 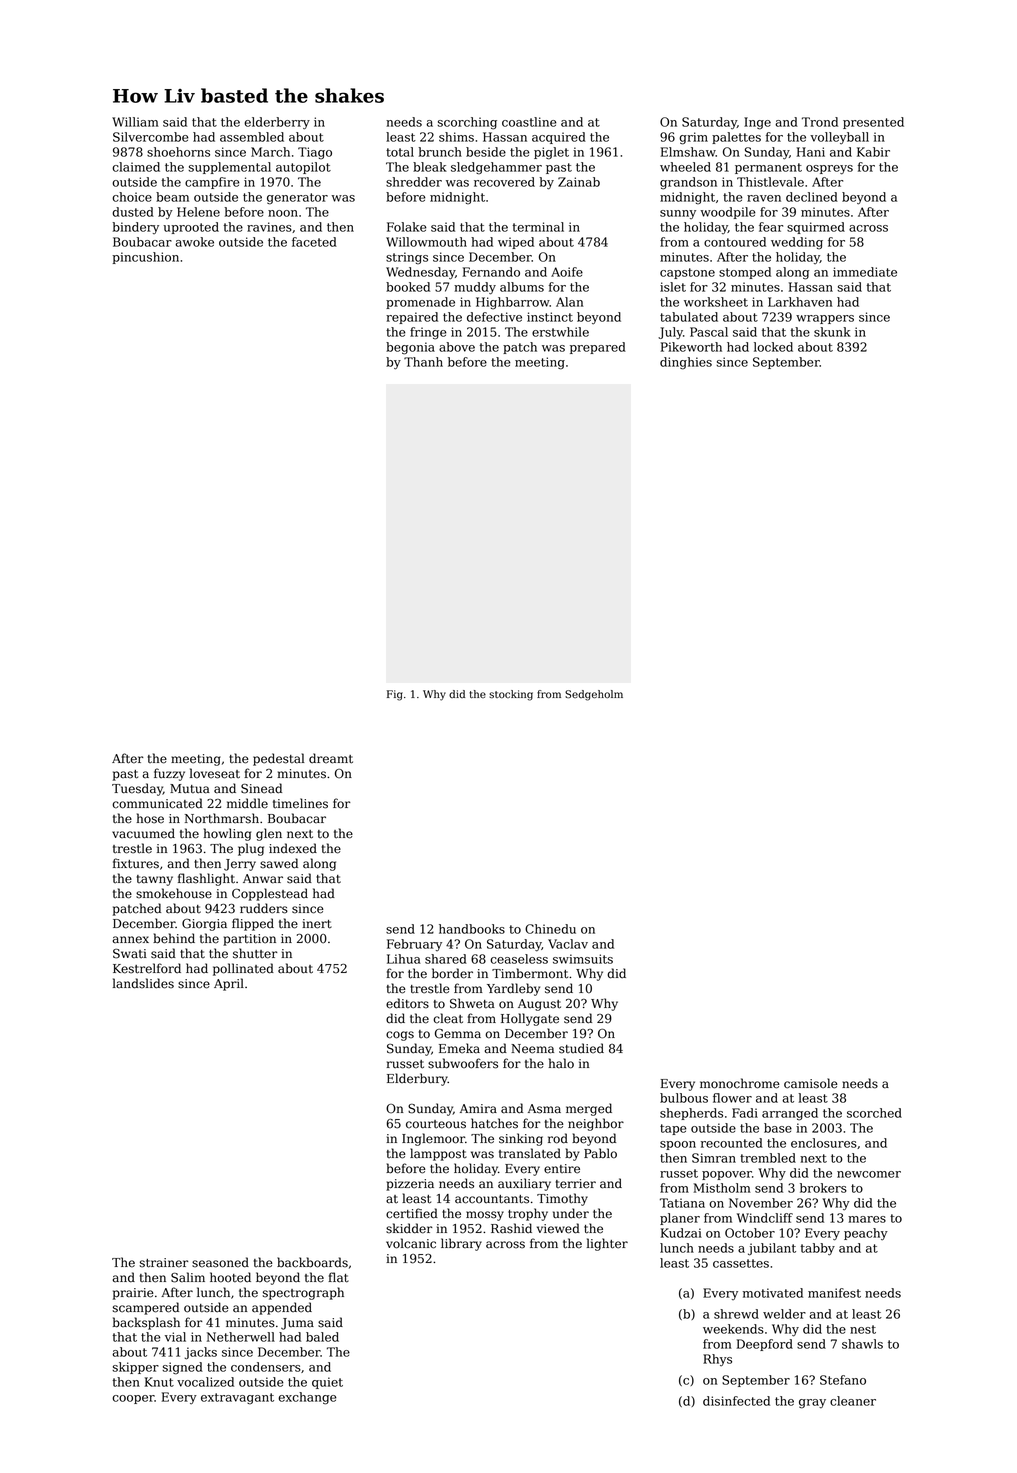 I want to click on arranged, so click(x=790, y=1114).
